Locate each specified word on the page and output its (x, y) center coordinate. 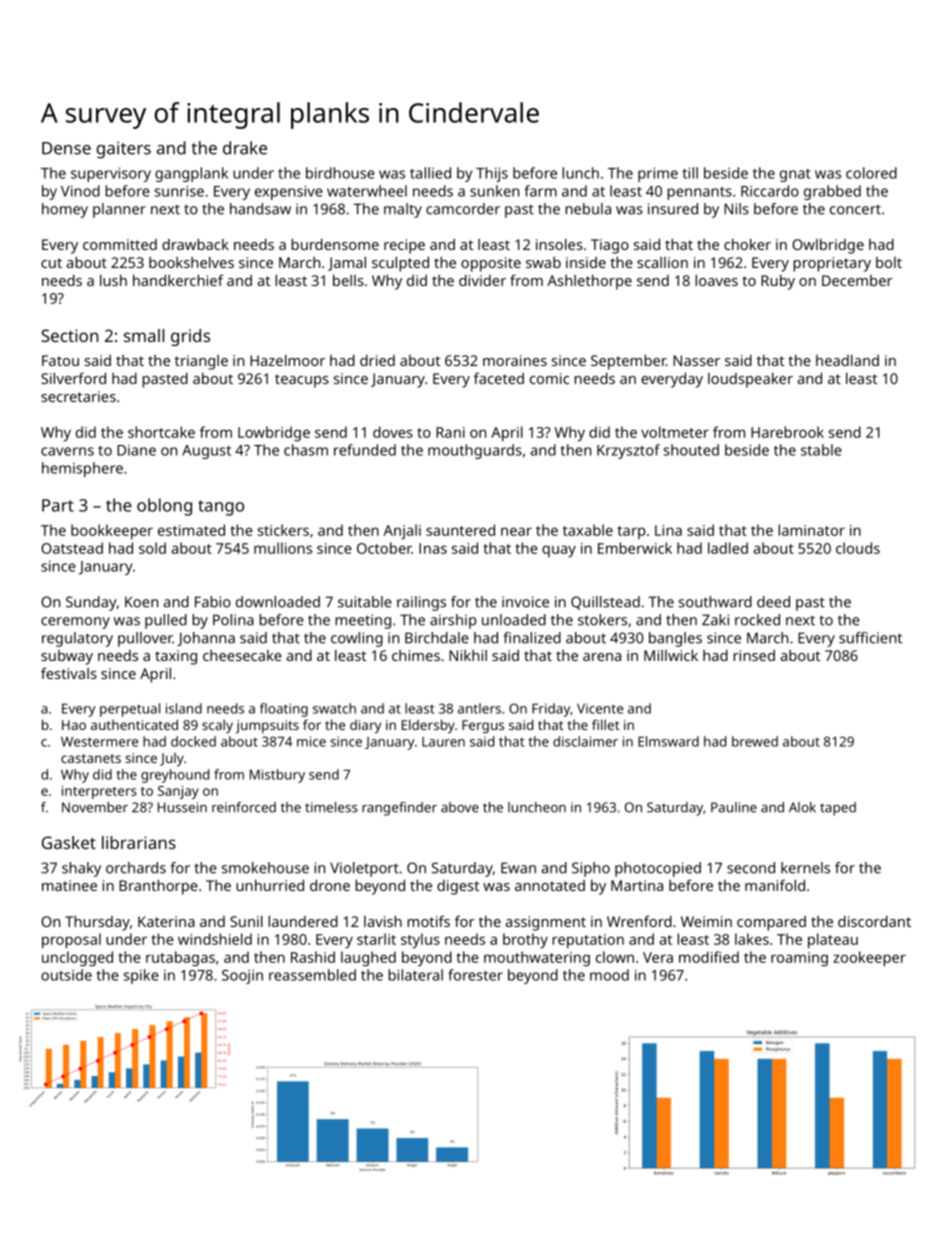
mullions (283, 548)
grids (190, 337)
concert (855, 210)
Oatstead (72, 548)
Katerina (166, 921)
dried (377, 360)
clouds (858, 548)
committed (120, 244)
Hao (74, 725)
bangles (675, 639)
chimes (416, 655)
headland (847, 360)
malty (403, 210)
